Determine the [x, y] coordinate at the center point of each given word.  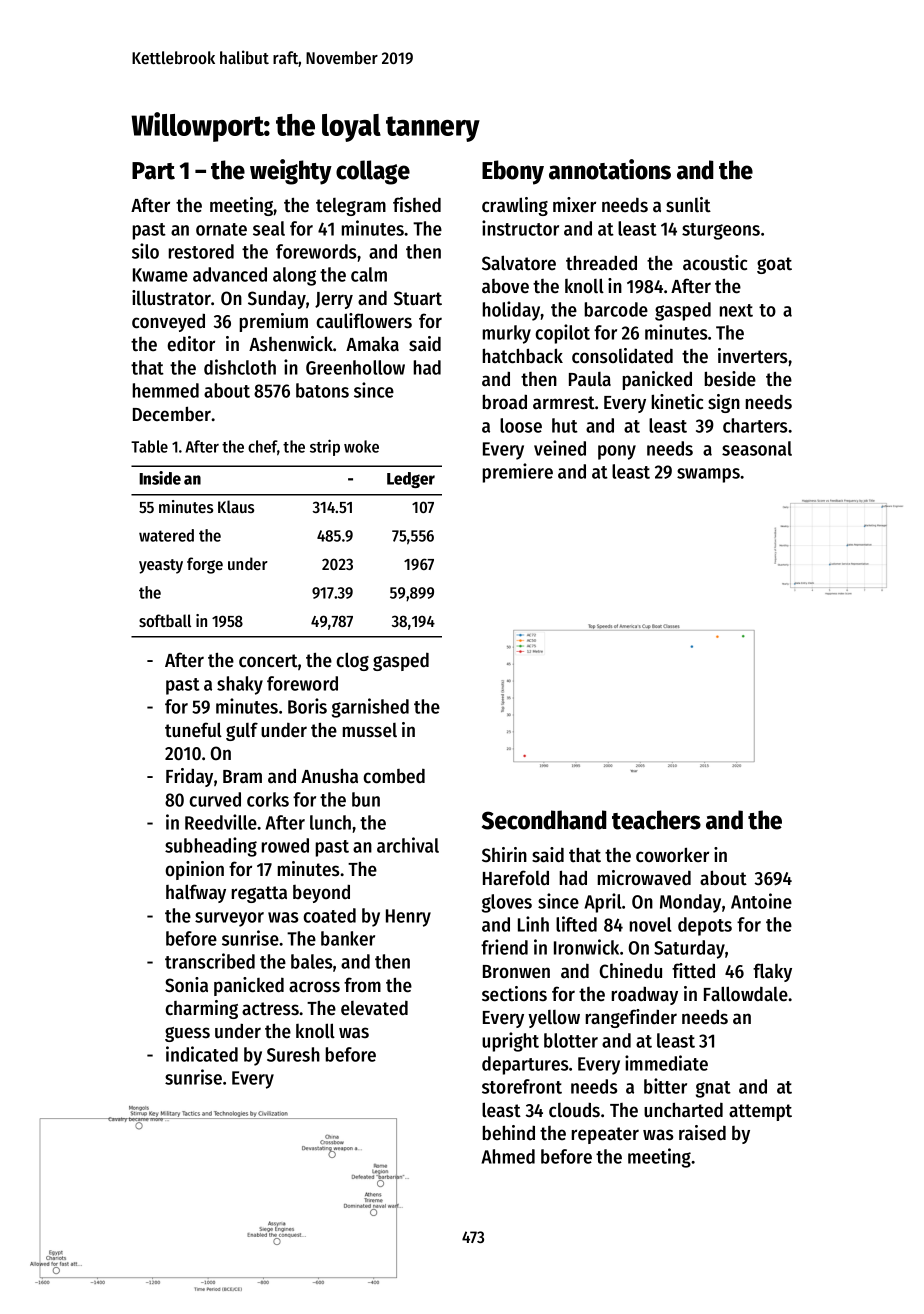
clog [352, 661]
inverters [752, 356]
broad [505, 402]
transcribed [210, 961]
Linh [533, 924]
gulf [242, 731]
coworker [672, 855]
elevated [374, 1008]
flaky [772, 972]
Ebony [513, 172]
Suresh [293, 1054]
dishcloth [240, 367]
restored [201, 251]
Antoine [761, 901]
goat [774, 265]
